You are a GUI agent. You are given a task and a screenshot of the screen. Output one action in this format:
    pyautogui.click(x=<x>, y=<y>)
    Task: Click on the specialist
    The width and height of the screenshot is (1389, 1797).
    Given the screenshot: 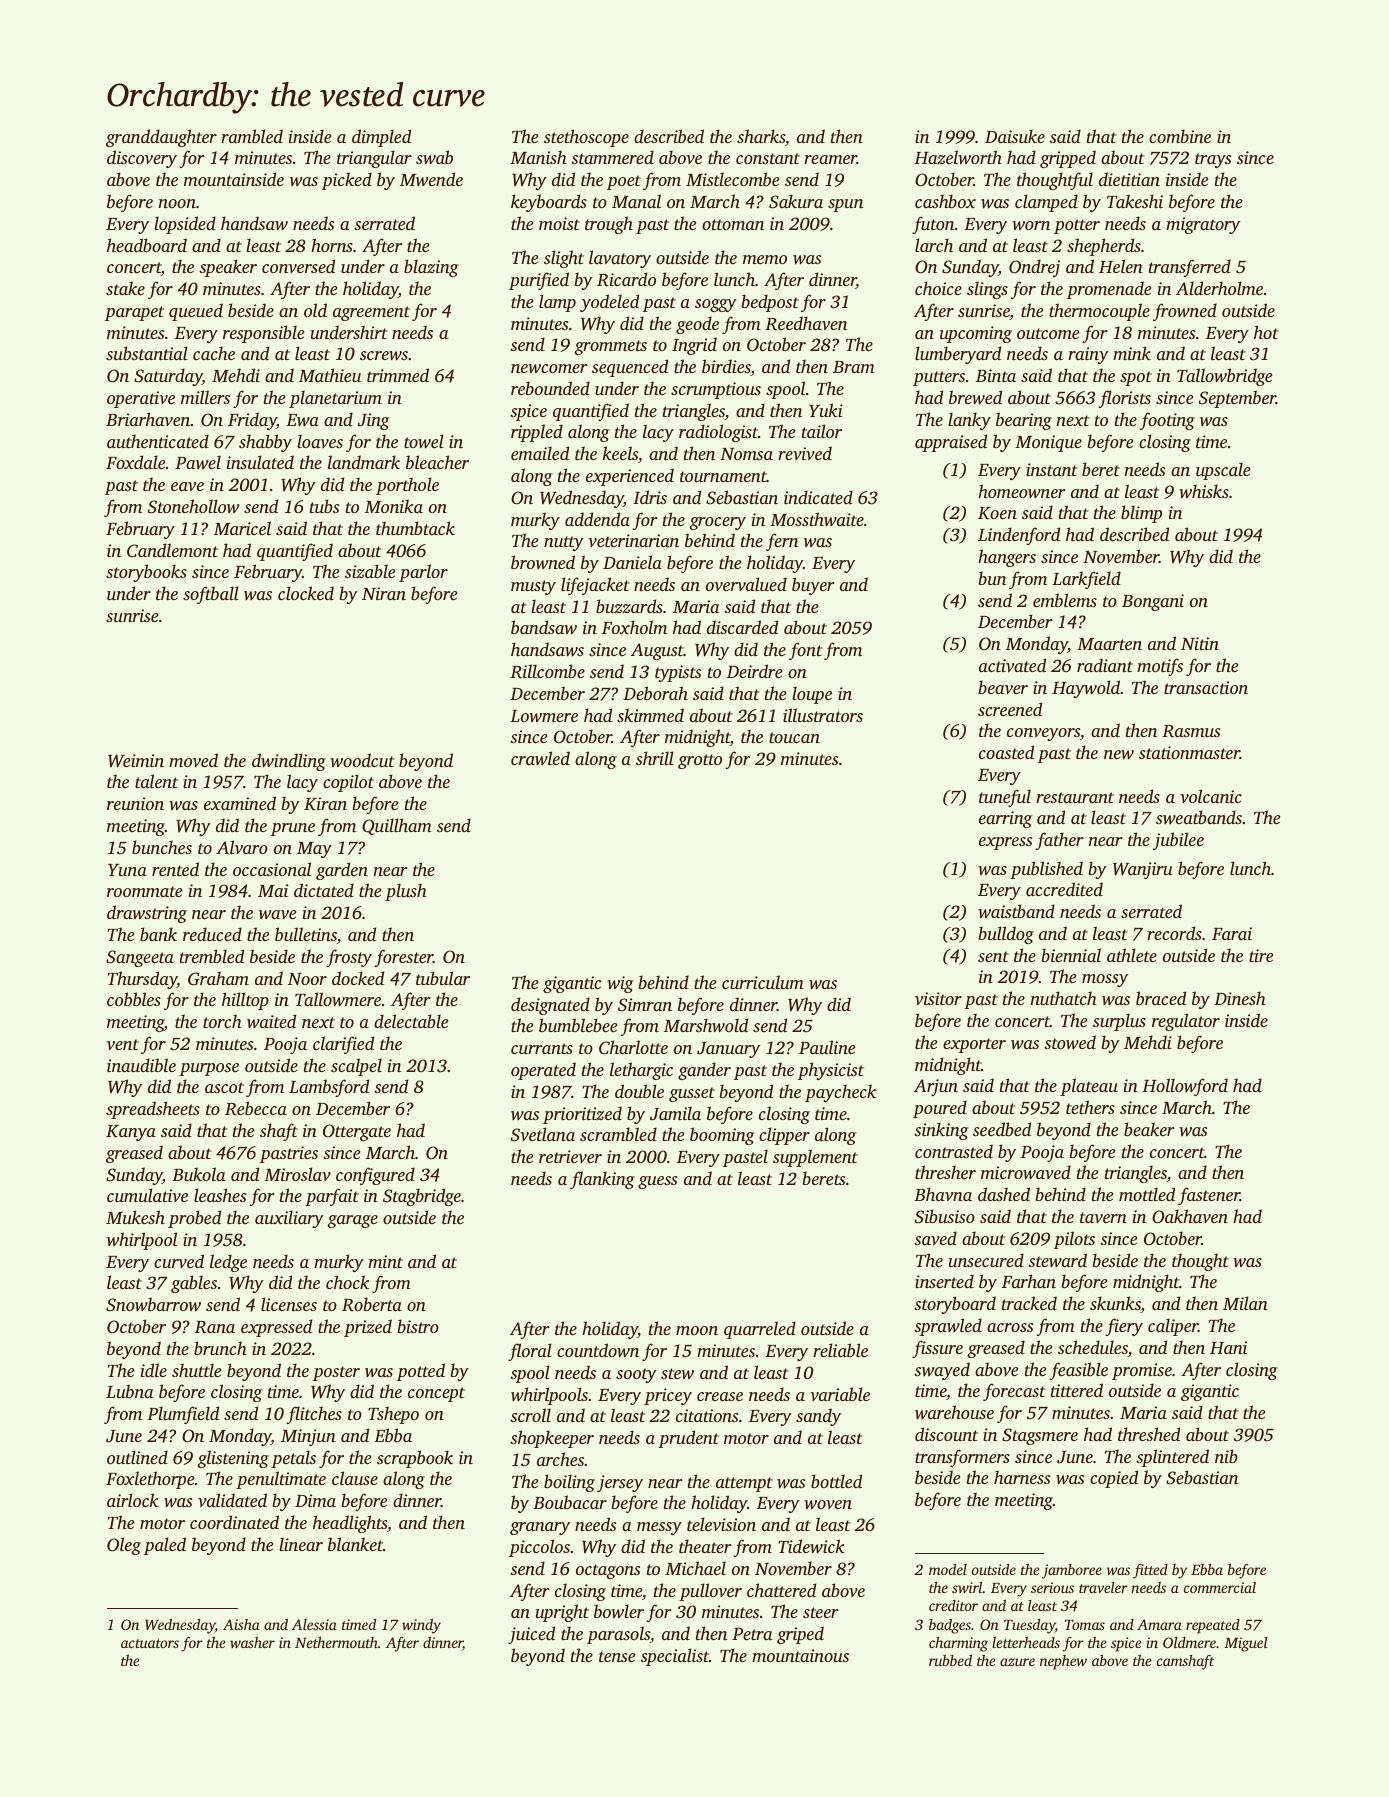 What is the action you would take?
    pyautogui.click(x=675, y=1657)
